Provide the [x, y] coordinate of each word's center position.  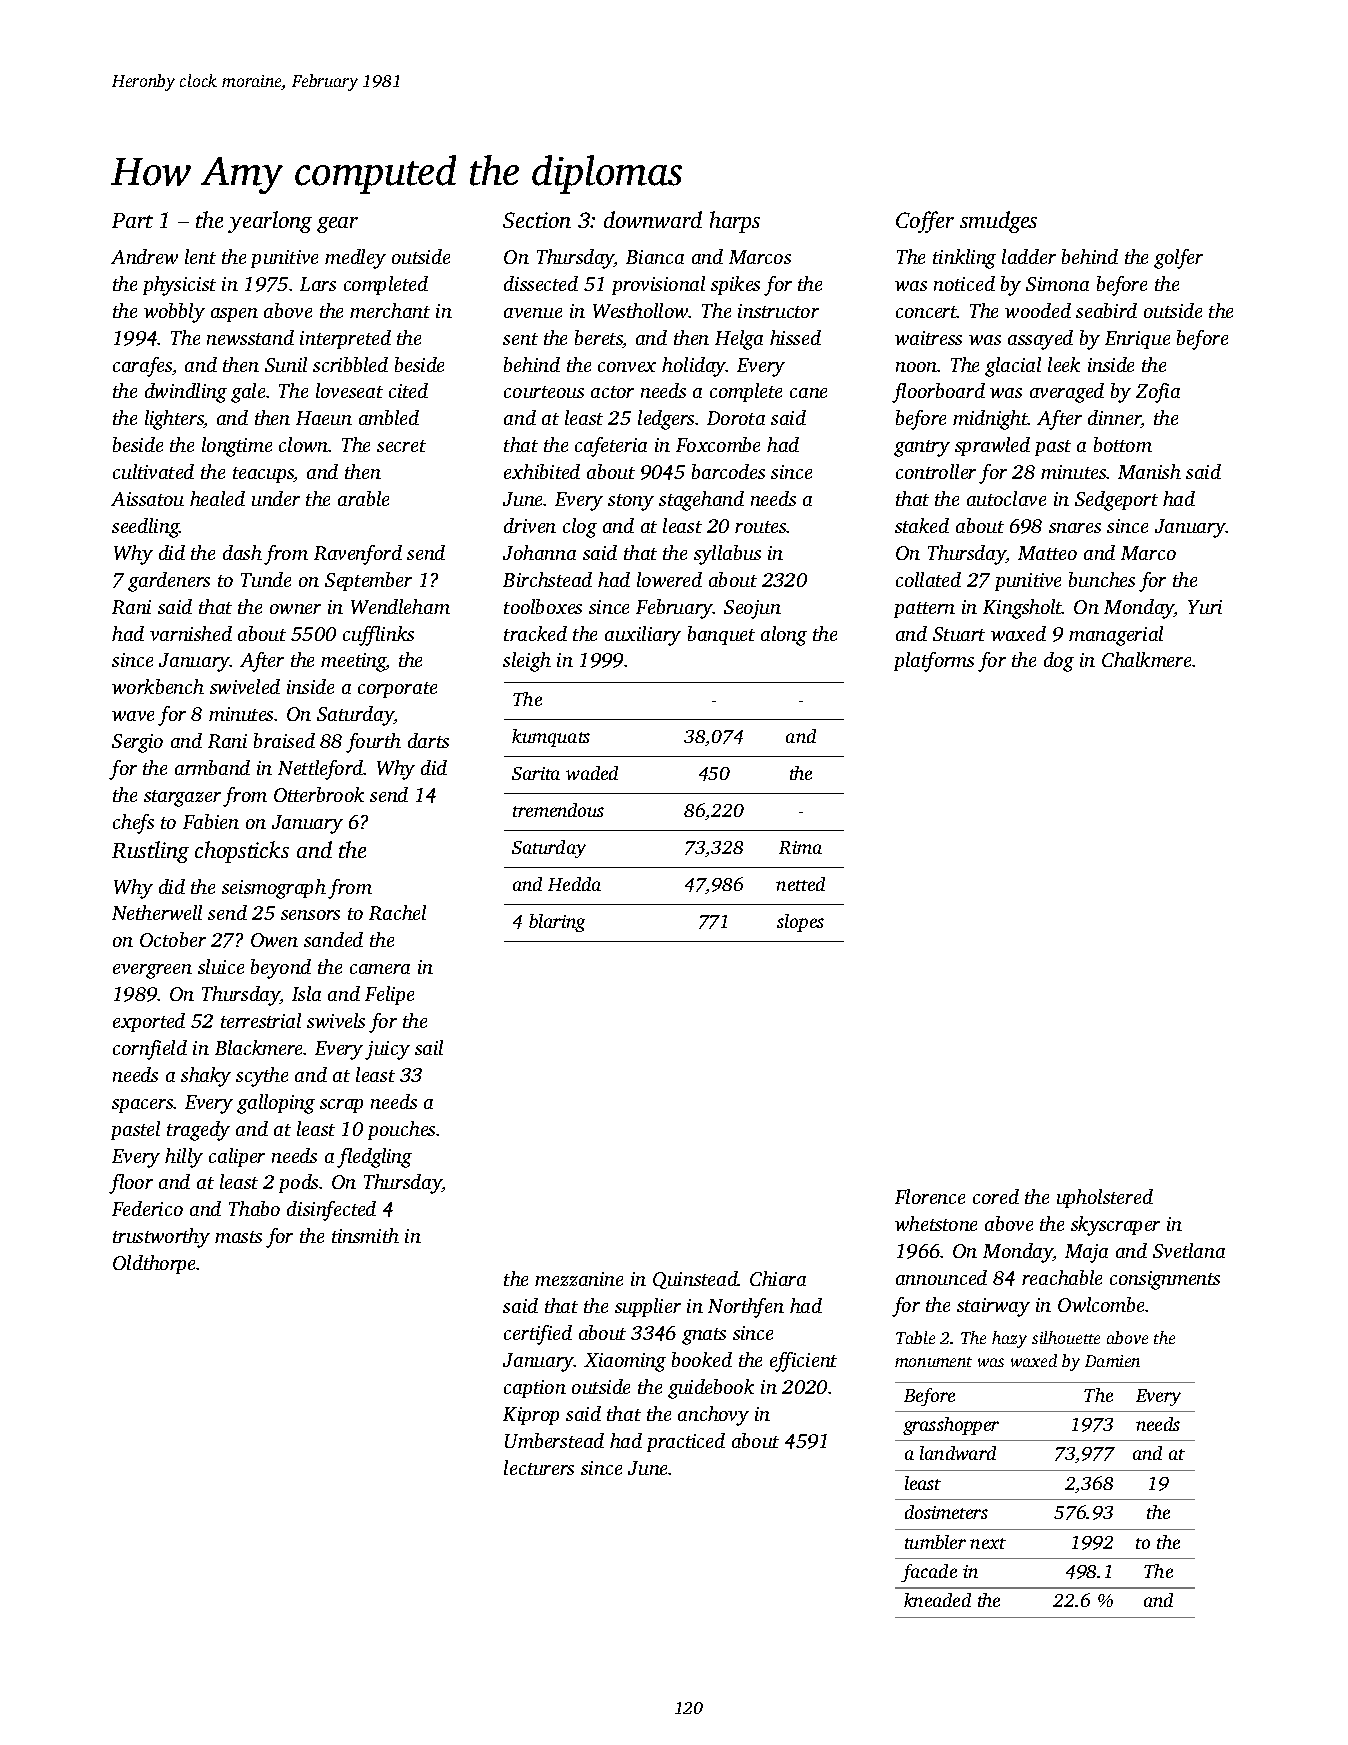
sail [429, 1047]
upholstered [1105, 1198]
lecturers [539, 1467]
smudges [998, 222]
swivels [336, 1020]
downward [653, 219]
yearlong [270, 222]
